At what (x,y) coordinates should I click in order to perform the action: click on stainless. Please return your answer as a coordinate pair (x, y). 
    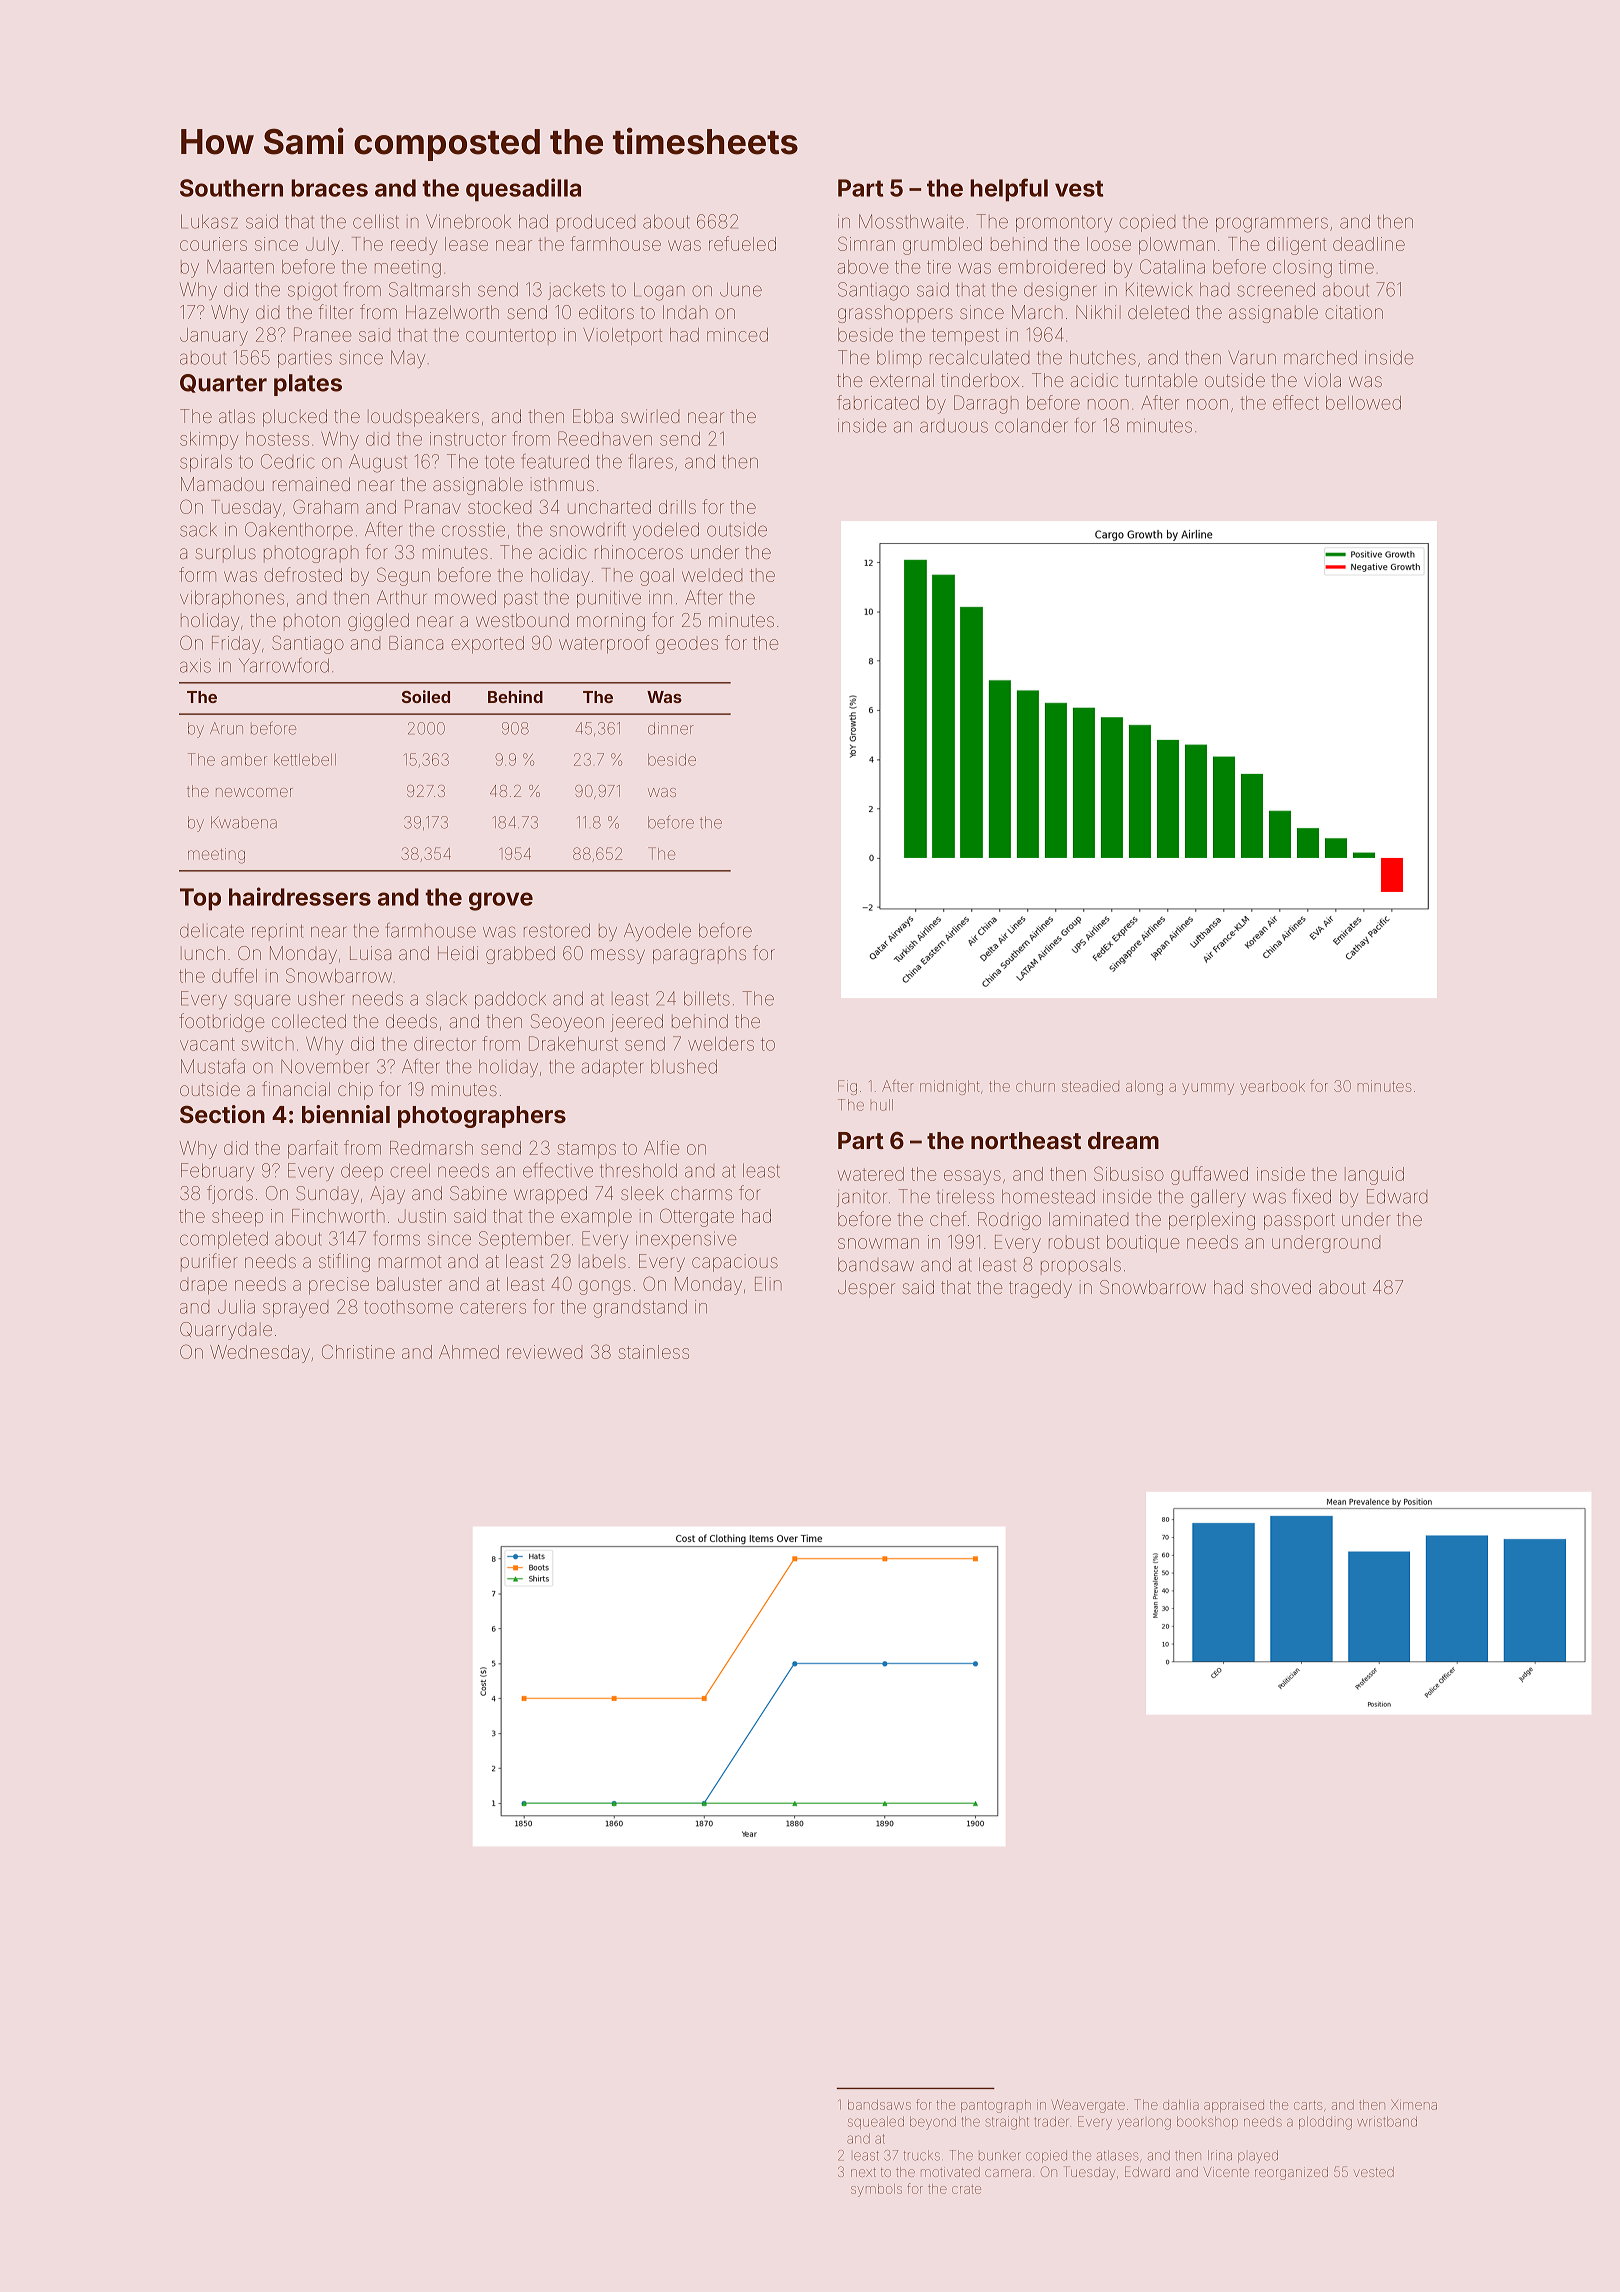
    Looking at the image, I should click on (653, 1352).
